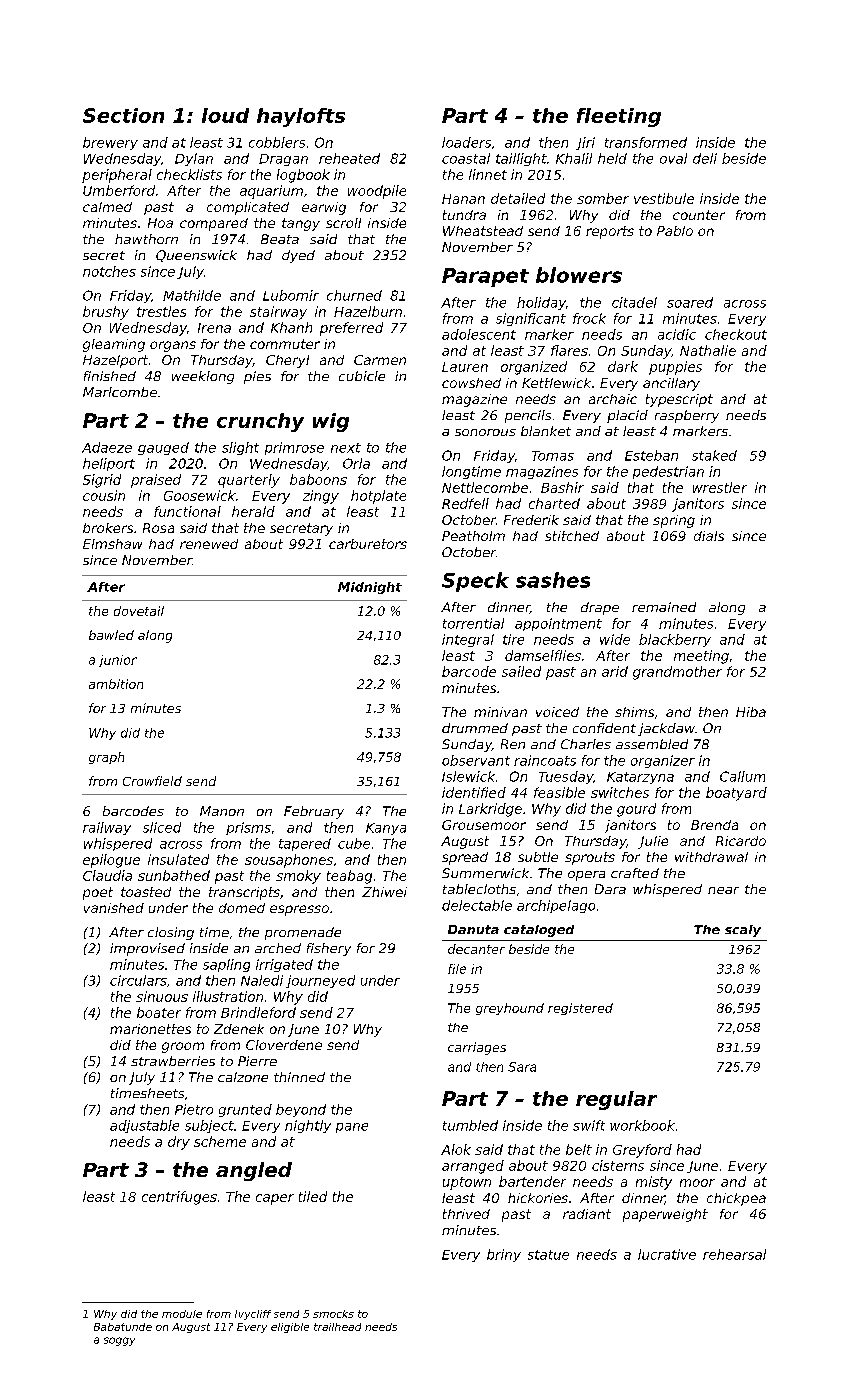  What do you see at coordinates (150, 1029) in the screenshot?
I see `marionettes` at bounding box center [150, 1029].
